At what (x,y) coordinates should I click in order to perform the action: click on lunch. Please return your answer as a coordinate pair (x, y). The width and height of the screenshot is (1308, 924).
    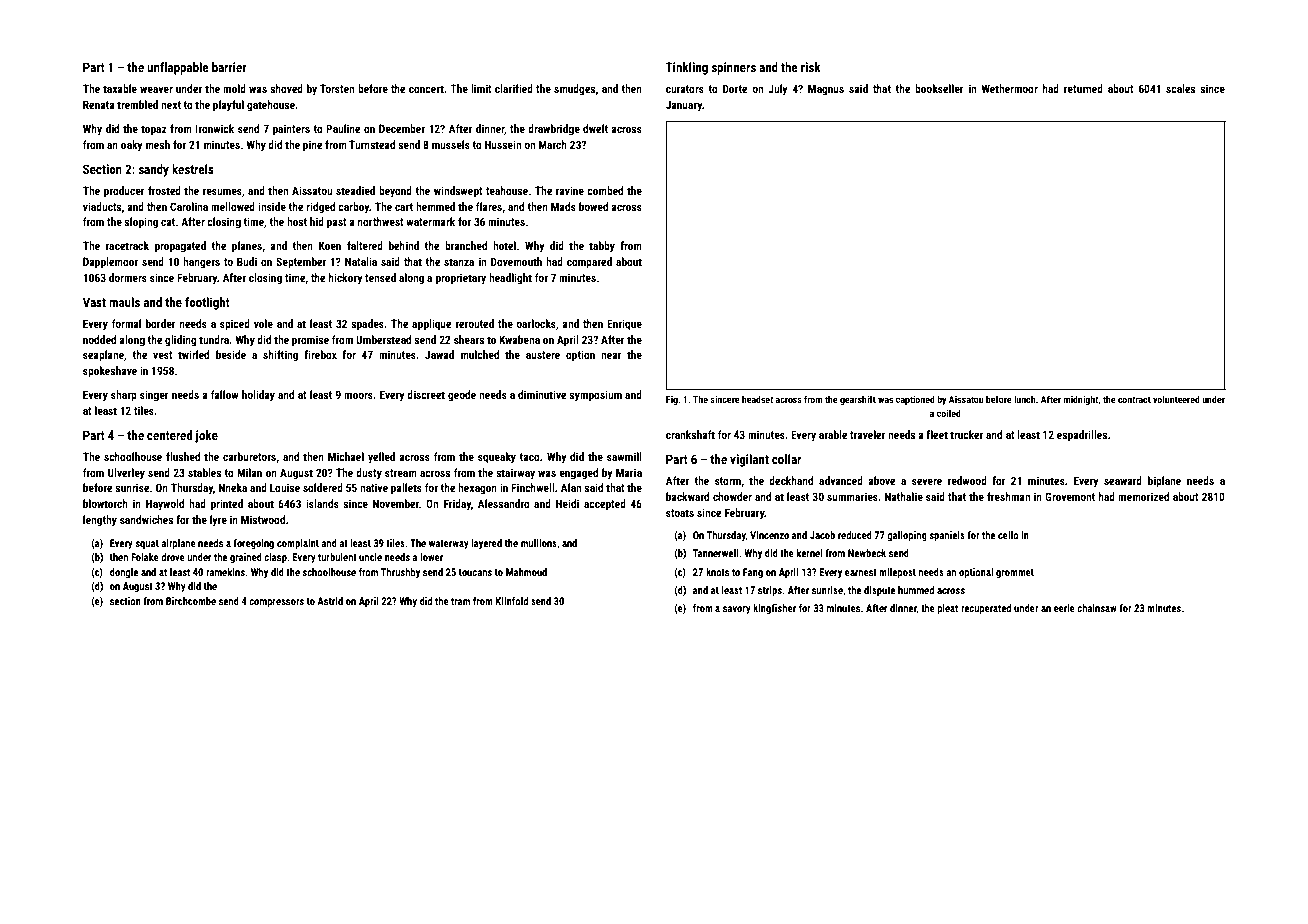
    Looking at the image, I should click on (1024, 399).
